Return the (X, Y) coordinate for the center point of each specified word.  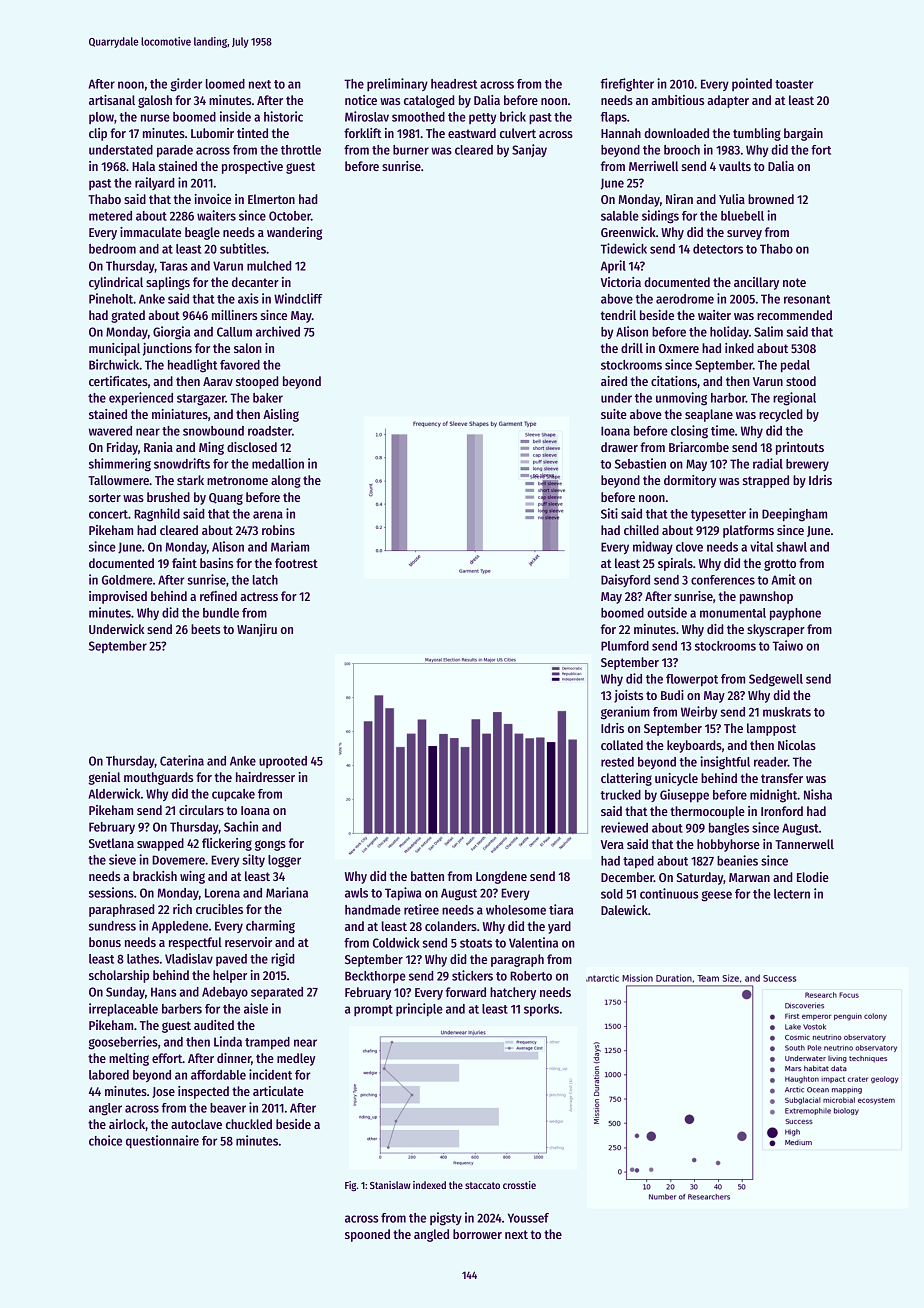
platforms (748, 531)
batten (427, 876)
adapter (728, 101)
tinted (252, 133)
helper (230, 976)
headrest (454, 84)
